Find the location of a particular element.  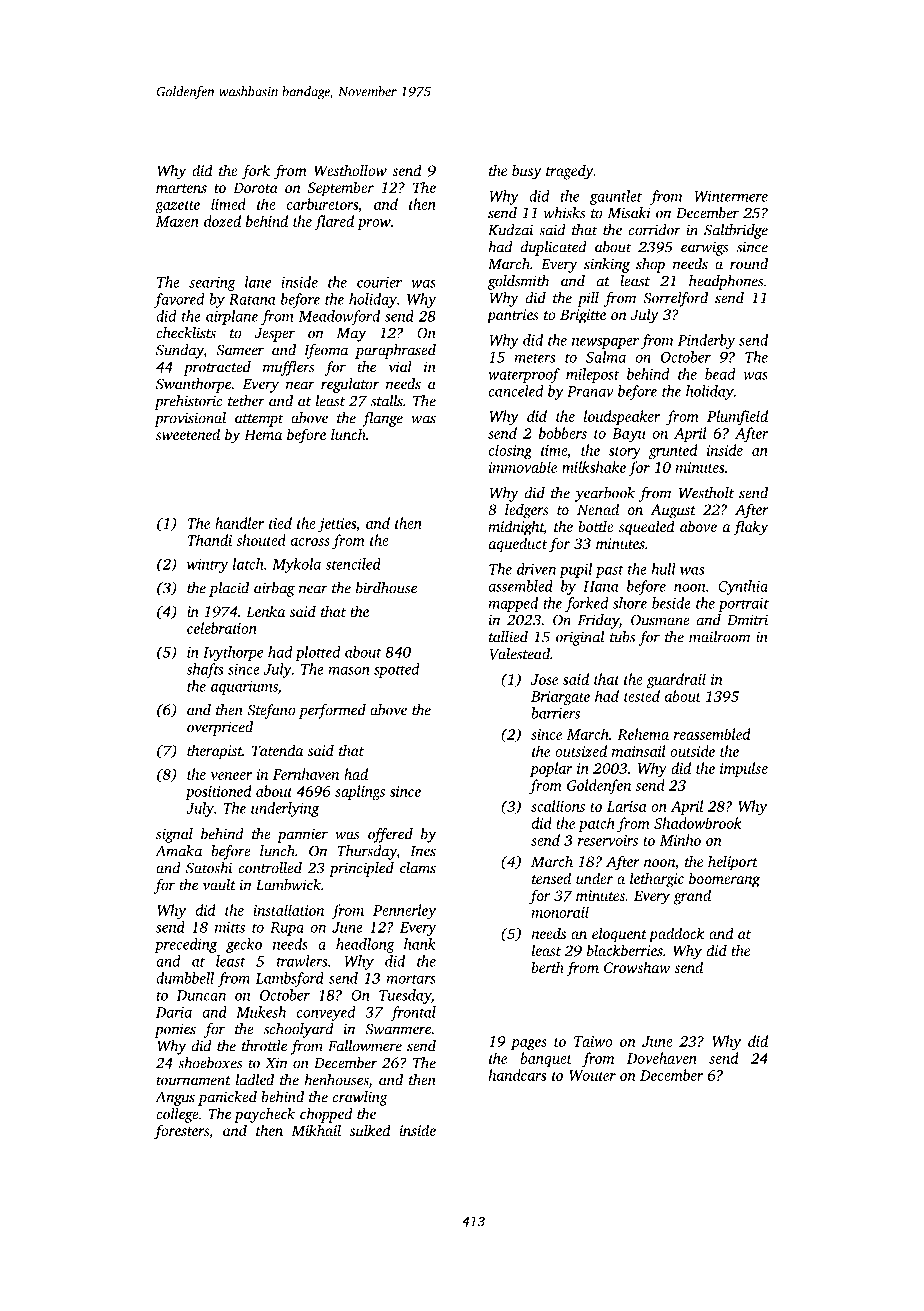

spotted is located at coordinates (397, 670).
